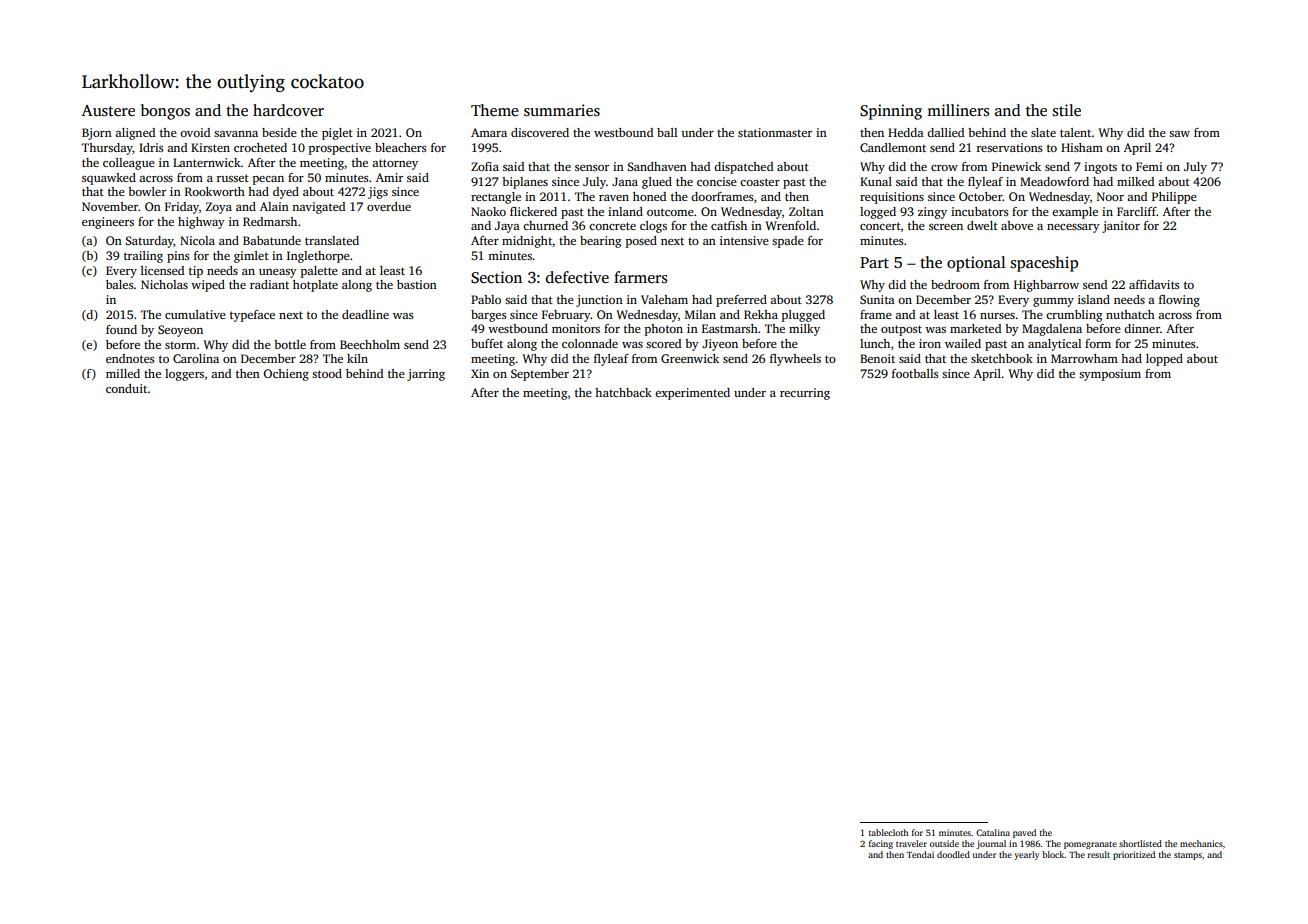 This screenshot has height=924, width=1308. Describe the element at coordinates (126, 388) in the screenshot. I see `conduit` at that location.
